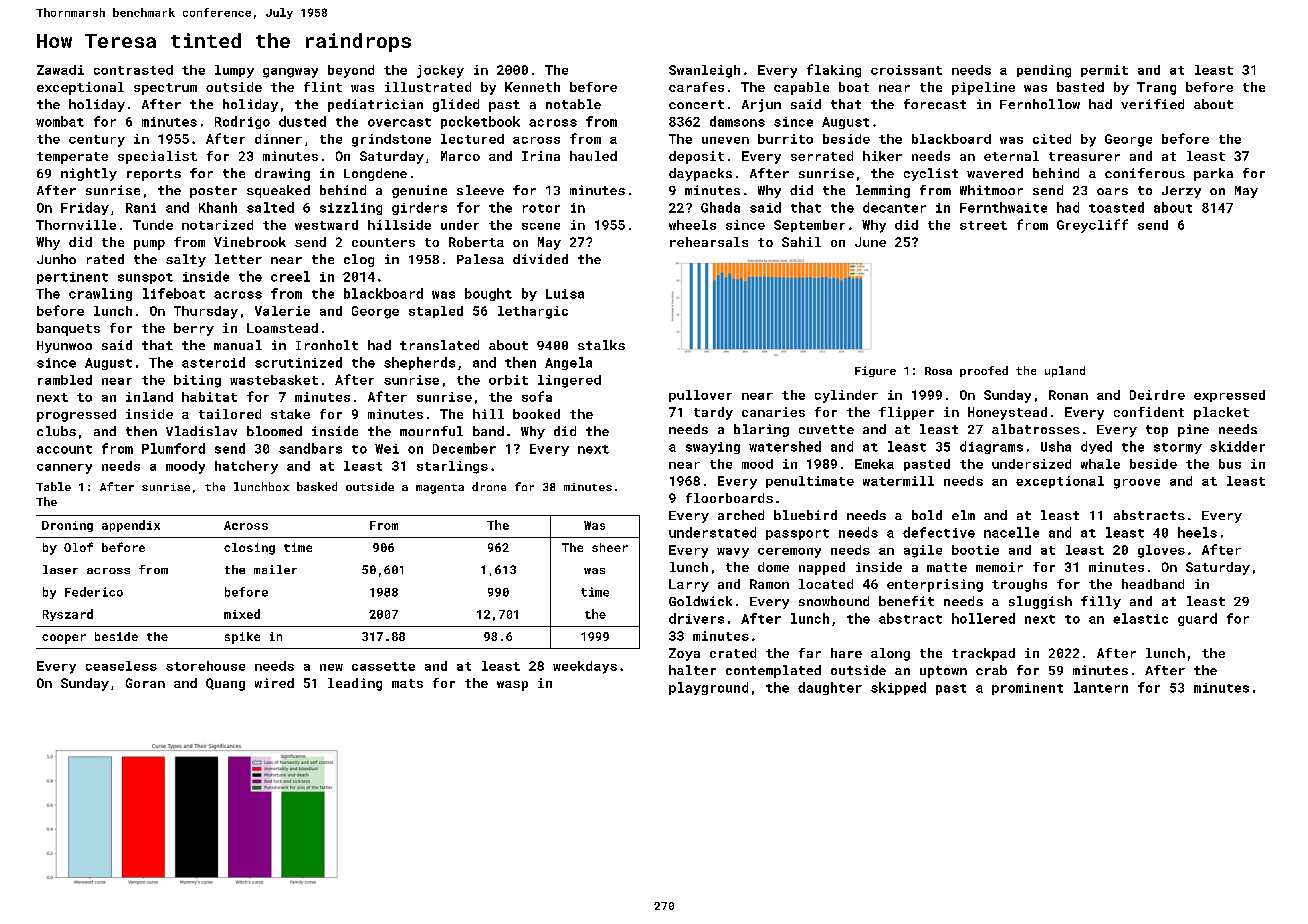 Image resolution: width=1308 pixels, height=924 pixels. I want to click on parka, so click(1213, 174).
